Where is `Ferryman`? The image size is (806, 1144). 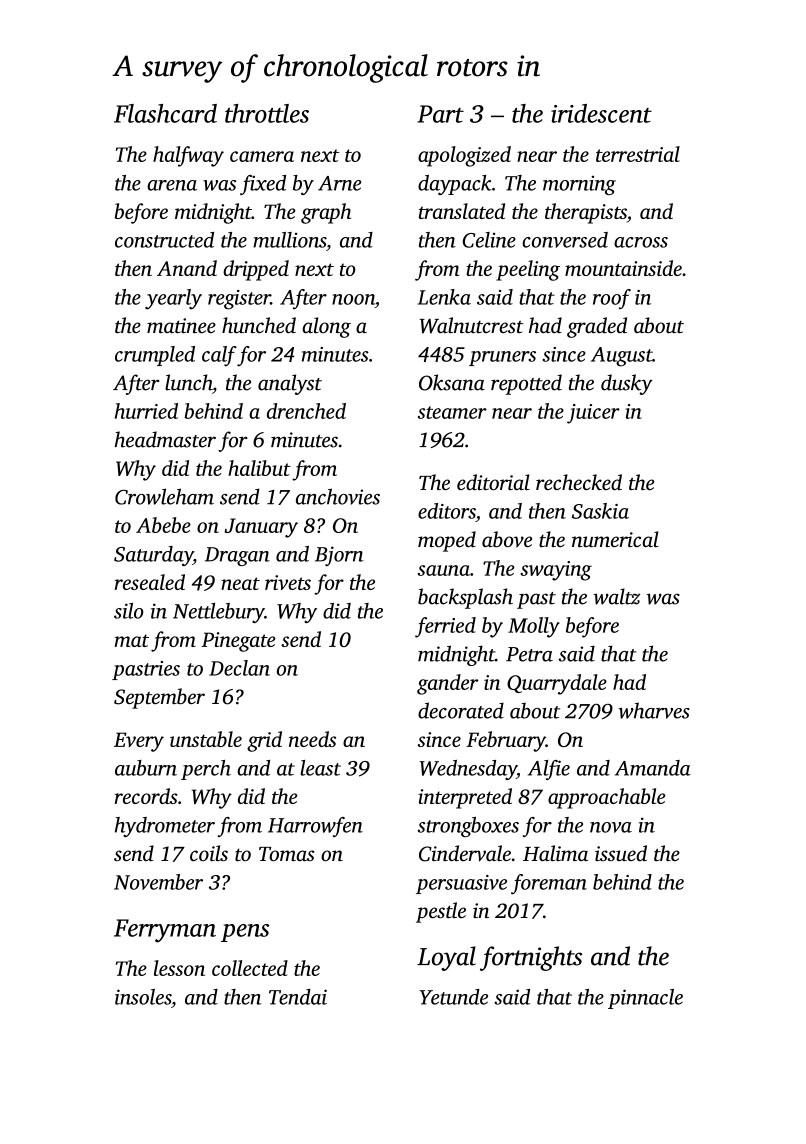 Ferryman is located at coordinates (165, 931).
